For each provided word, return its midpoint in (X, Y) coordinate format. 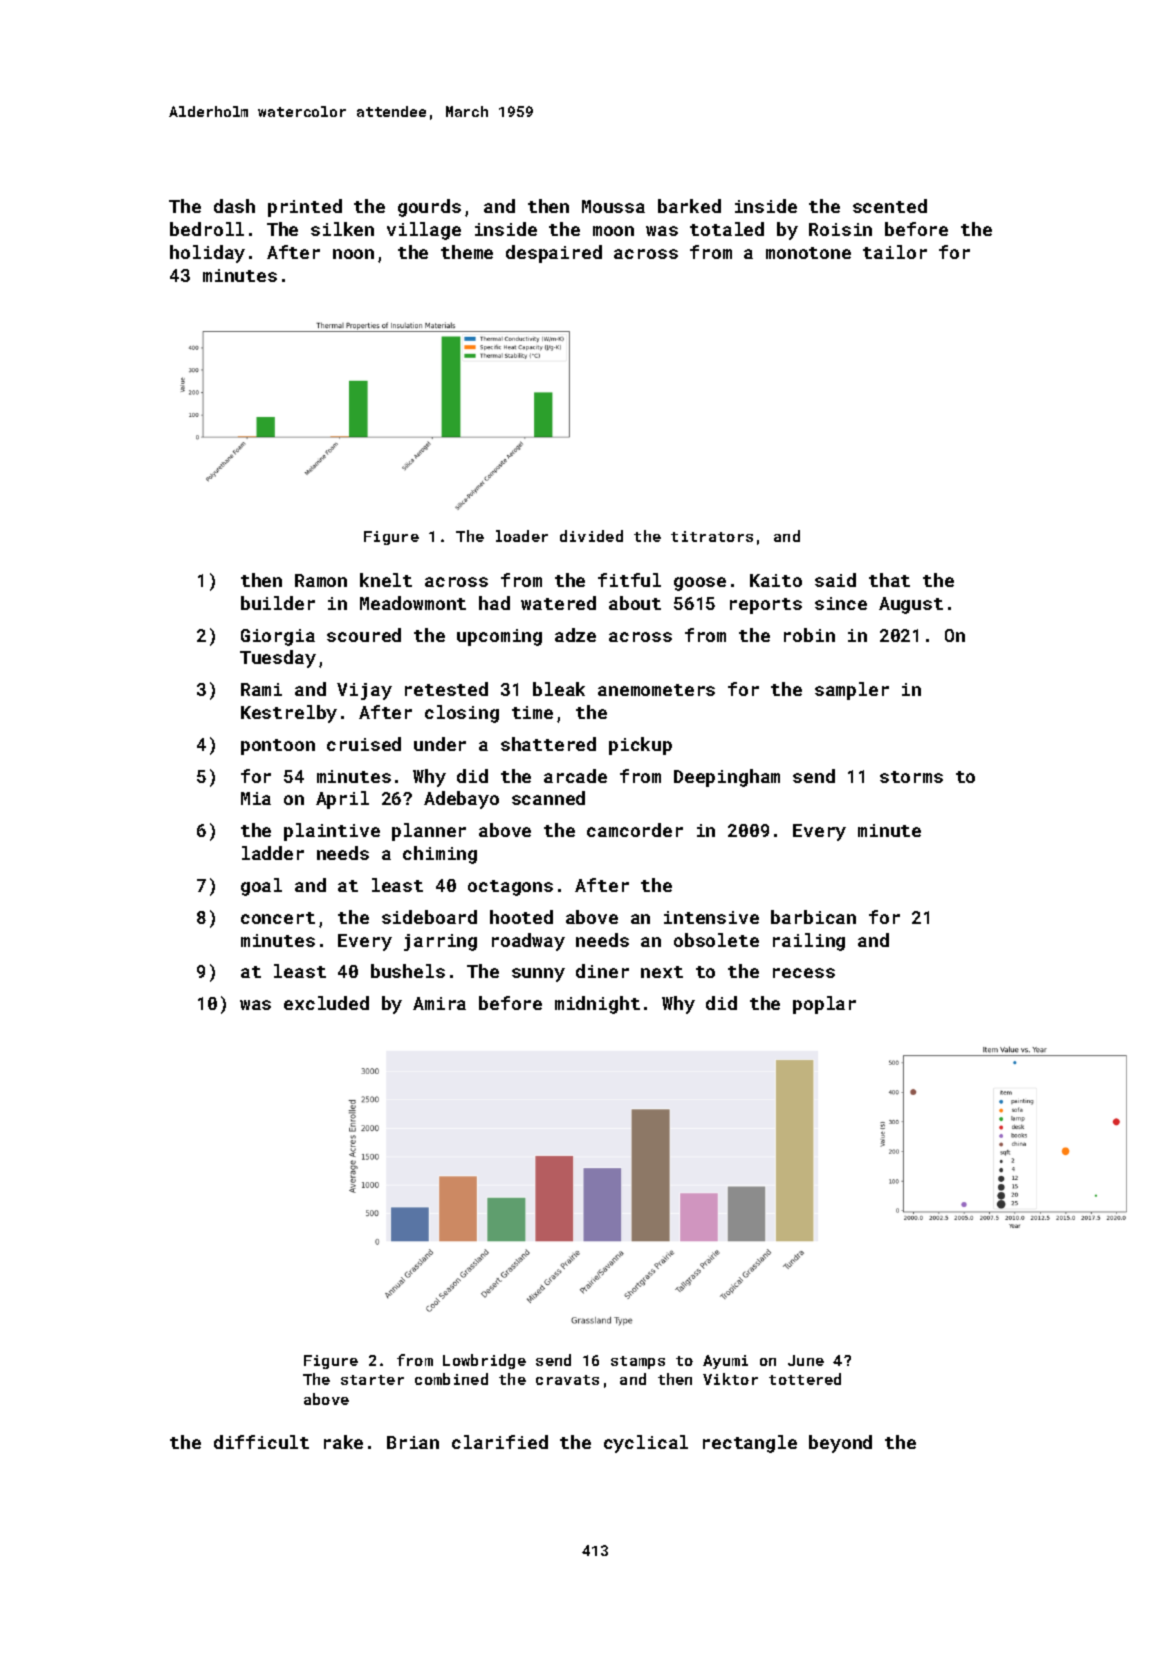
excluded (326, 1003)
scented (890, 206)
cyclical (646, 1444)
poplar (824, 1005)
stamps (638, 1362)
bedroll (207, 229)
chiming (440, 855)
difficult (261, 1442)
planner (429, 832)
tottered (805, 1379)
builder (278, 603)
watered (558, 603)
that (889, 580)
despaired (554, 254)
